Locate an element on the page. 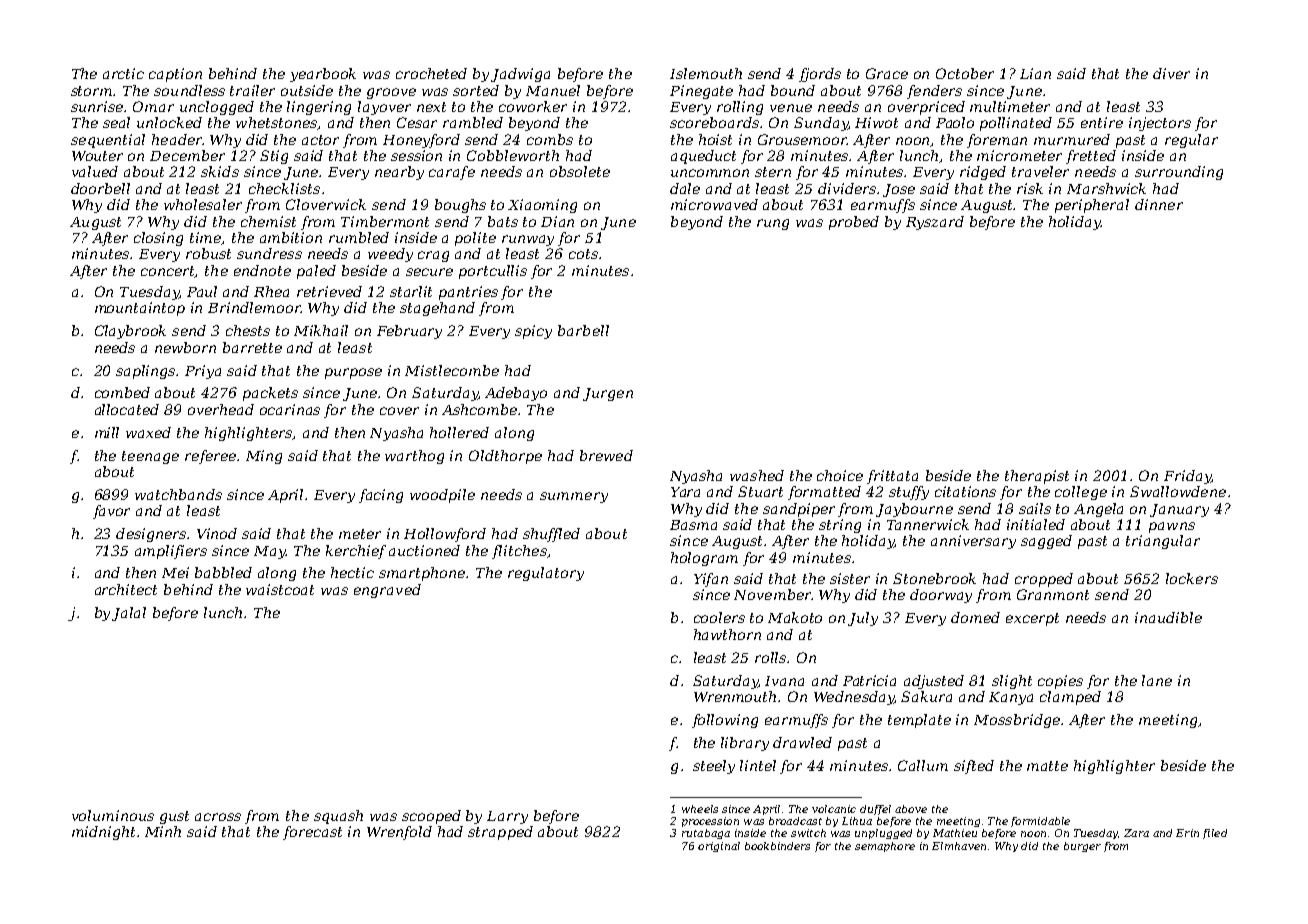 The width and height of the document is (1308, 924). October is located at coordinates (965, 73).
